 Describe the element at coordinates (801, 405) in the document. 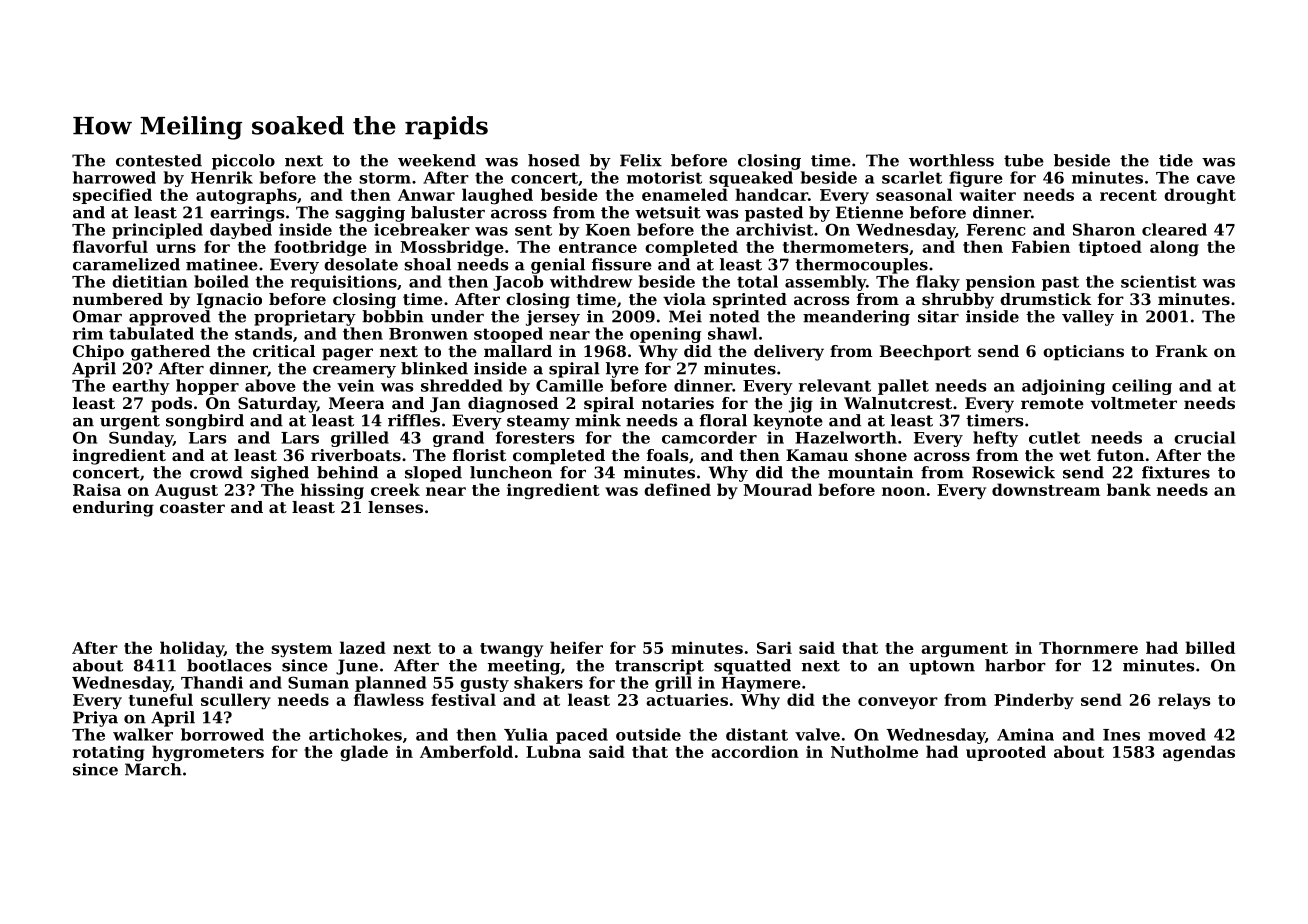

I see `jig` at that location.
